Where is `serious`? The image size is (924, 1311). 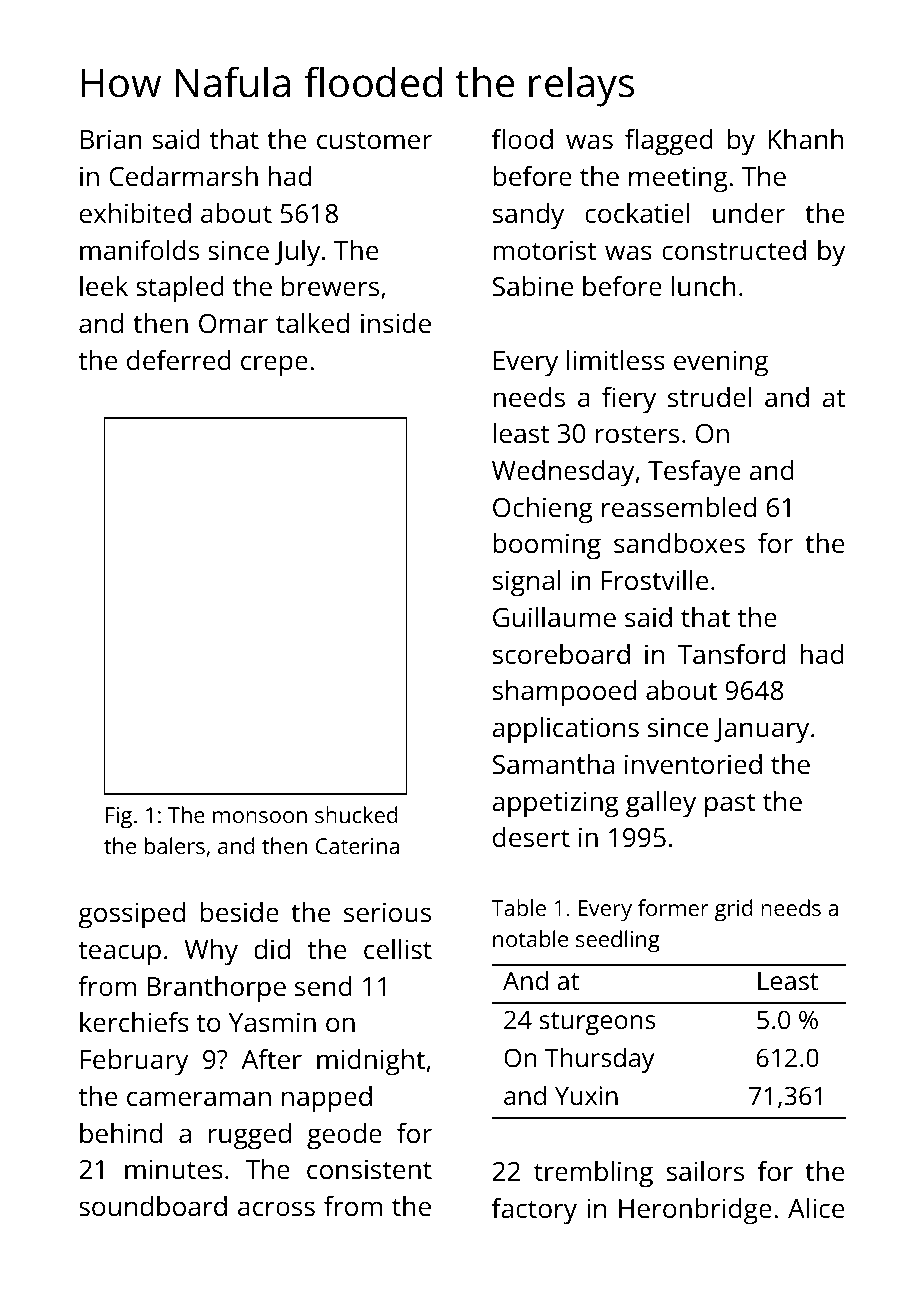
serious is located at coordinates (387, 912).
